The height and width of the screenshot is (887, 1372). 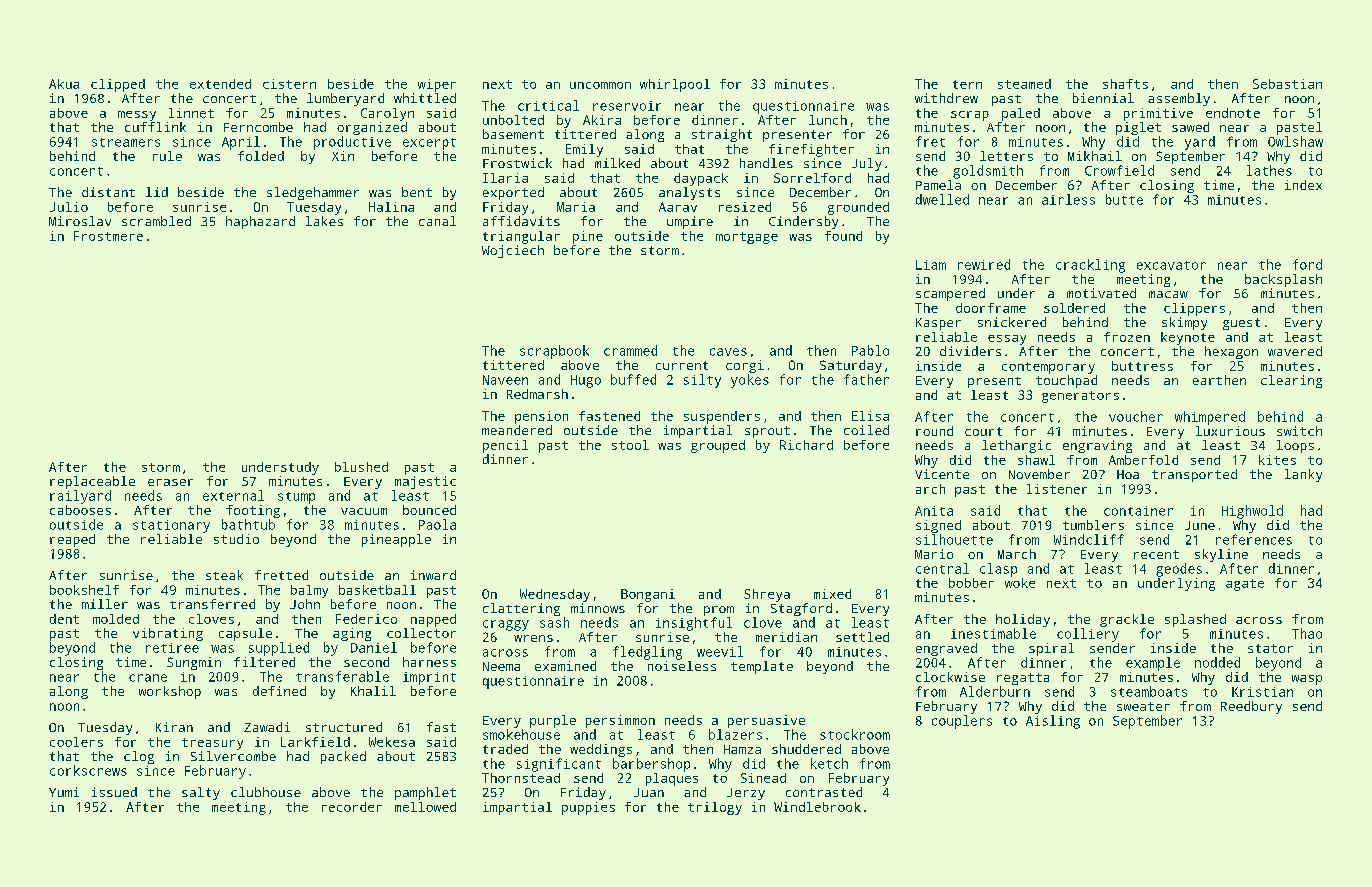 I want to click on Wojciech, so click(x=513, y=251).
